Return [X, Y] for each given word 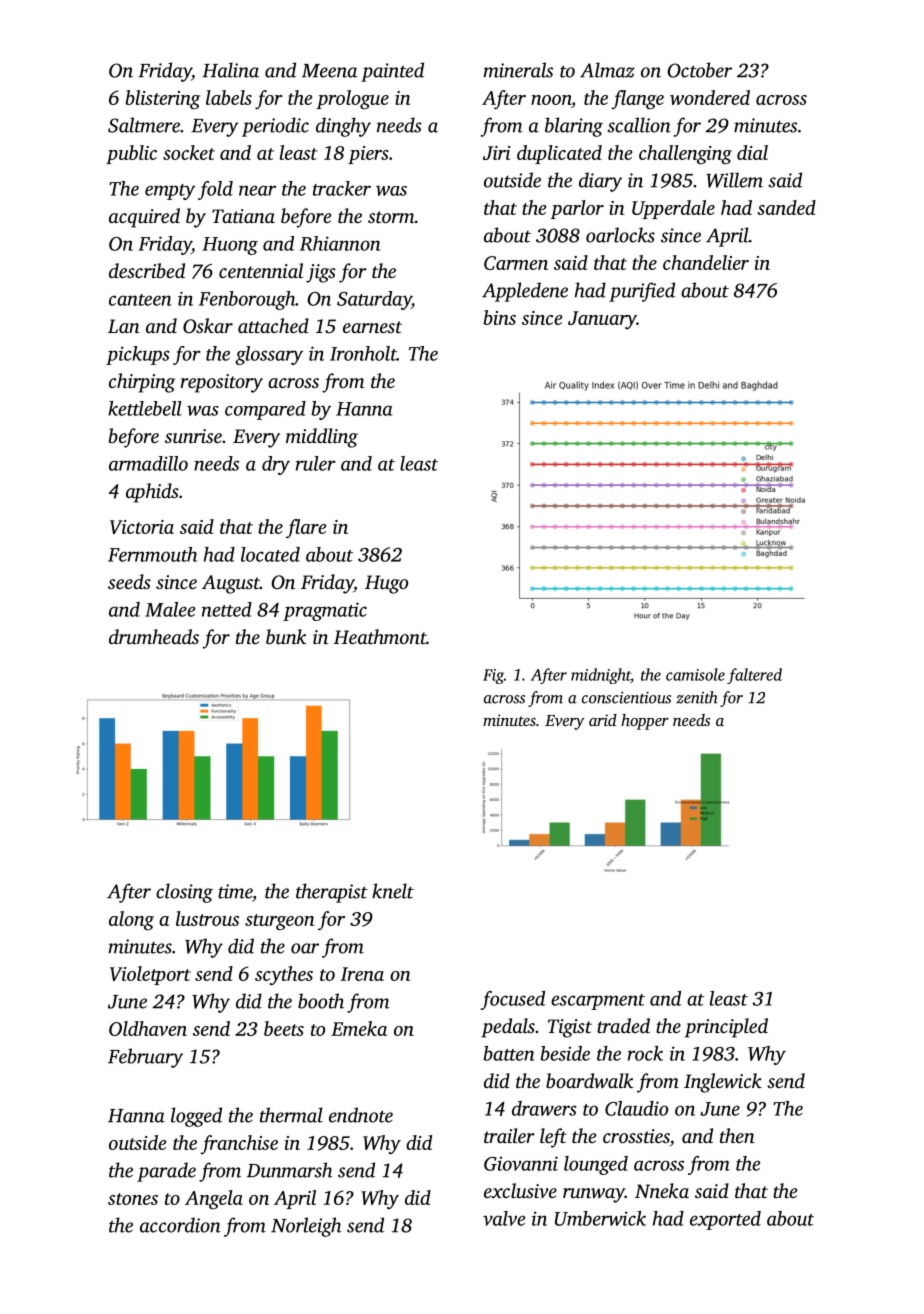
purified [642, 292]
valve [504, 1218]
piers [368, 155]
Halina [230, 70]
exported [725, 1220]
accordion [180, 1225]
